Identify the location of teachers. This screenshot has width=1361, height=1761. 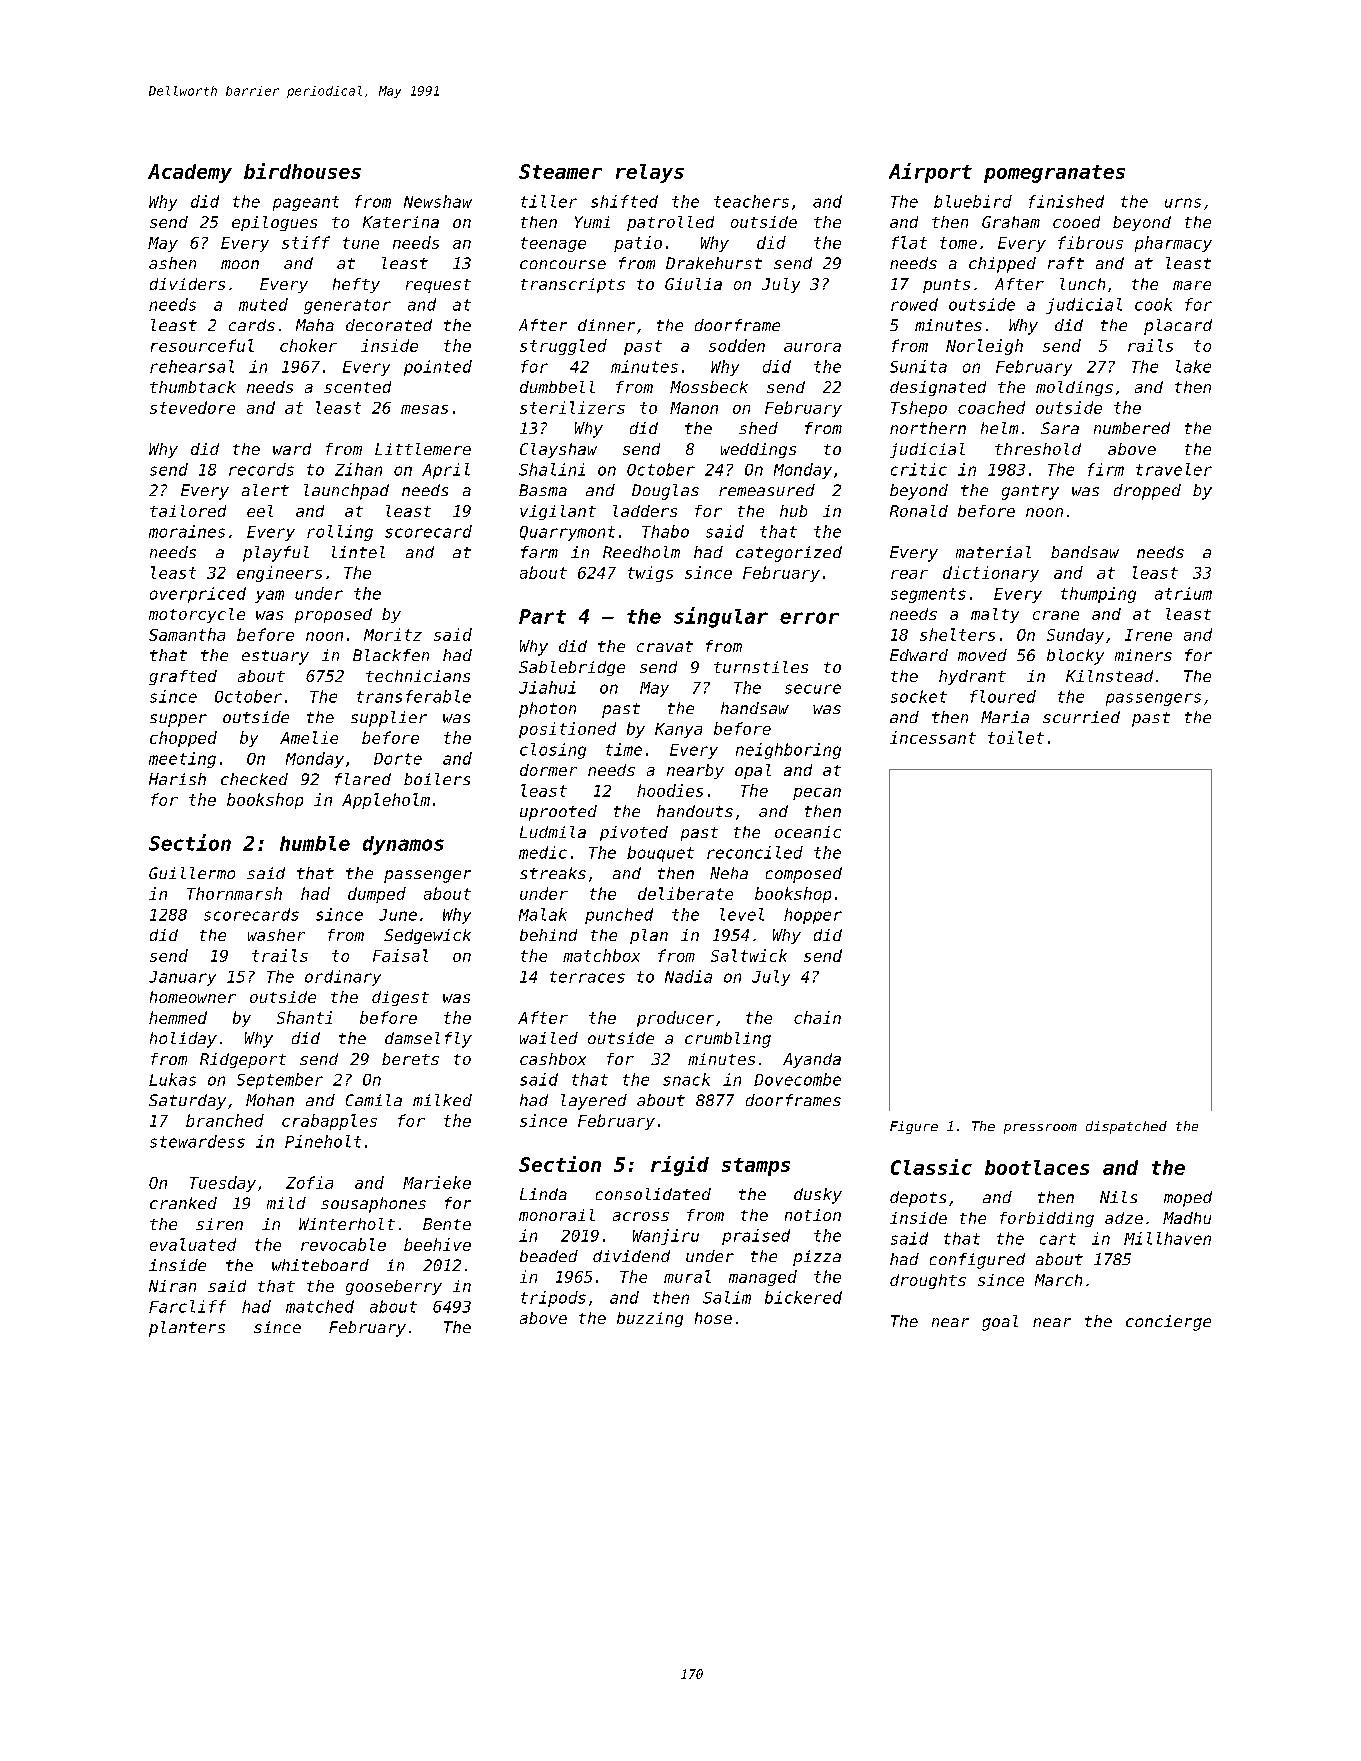
(751, 201).
